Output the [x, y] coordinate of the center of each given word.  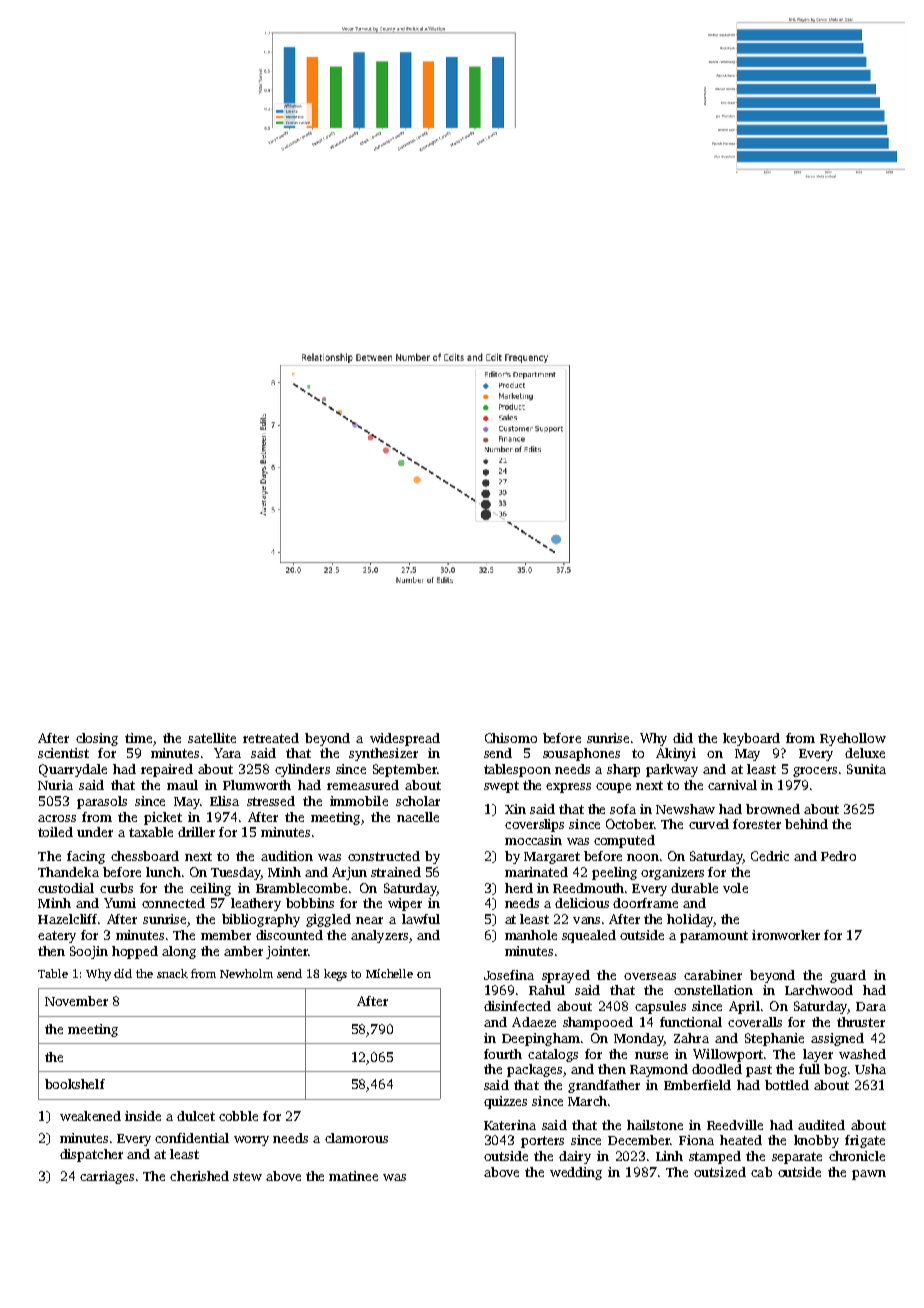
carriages [107, 1177]
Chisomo [511, 738]
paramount [714, 937]
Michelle [389, 973]
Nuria [55, 785]
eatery [57, 937]
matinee [353, 1176]
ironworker [786, 935]
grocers [815, 772]
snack [172, 973]
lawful [421, 919]
